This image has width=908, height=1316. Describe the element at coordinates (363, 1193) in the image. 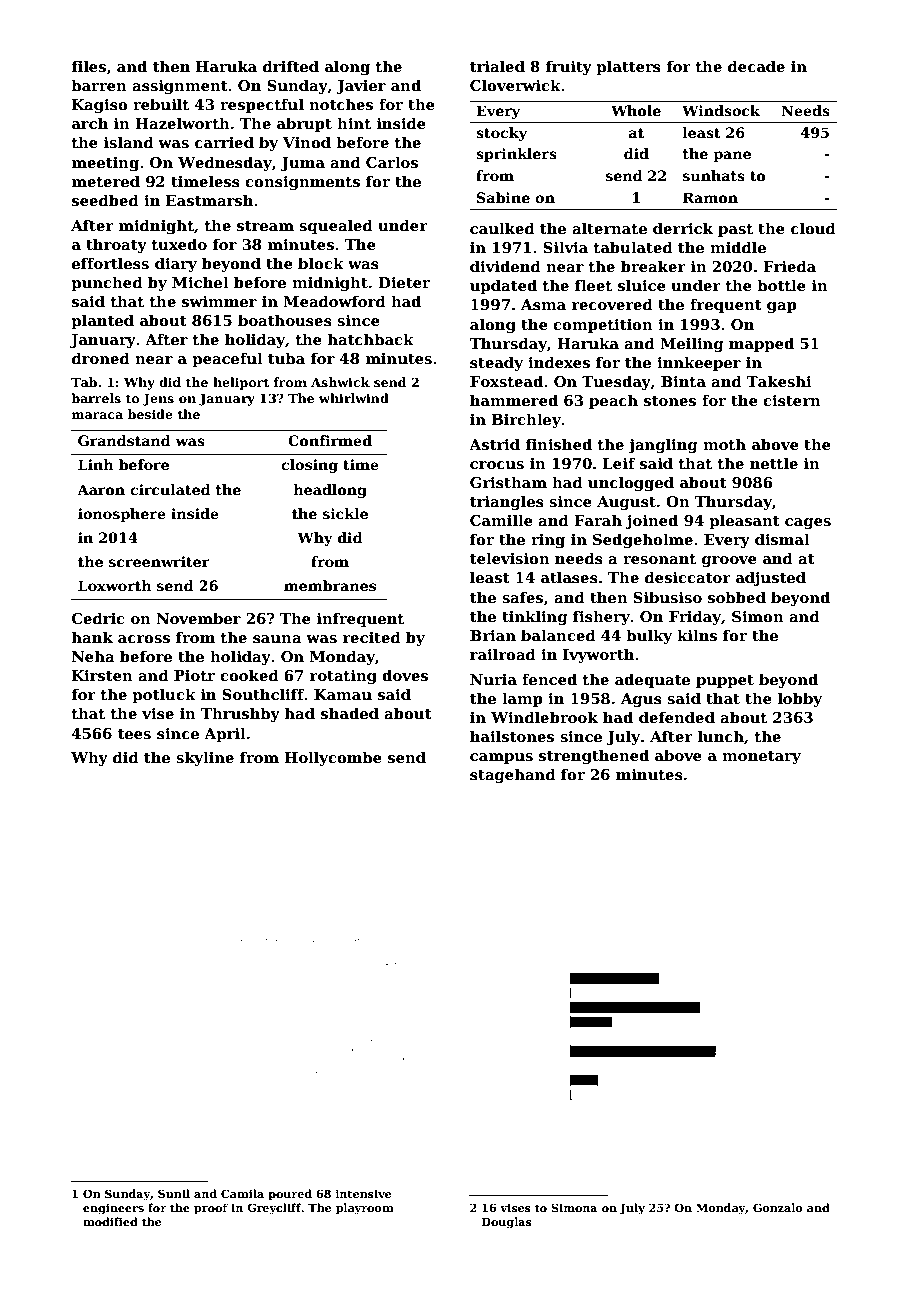

I see `intensive` at that location.
